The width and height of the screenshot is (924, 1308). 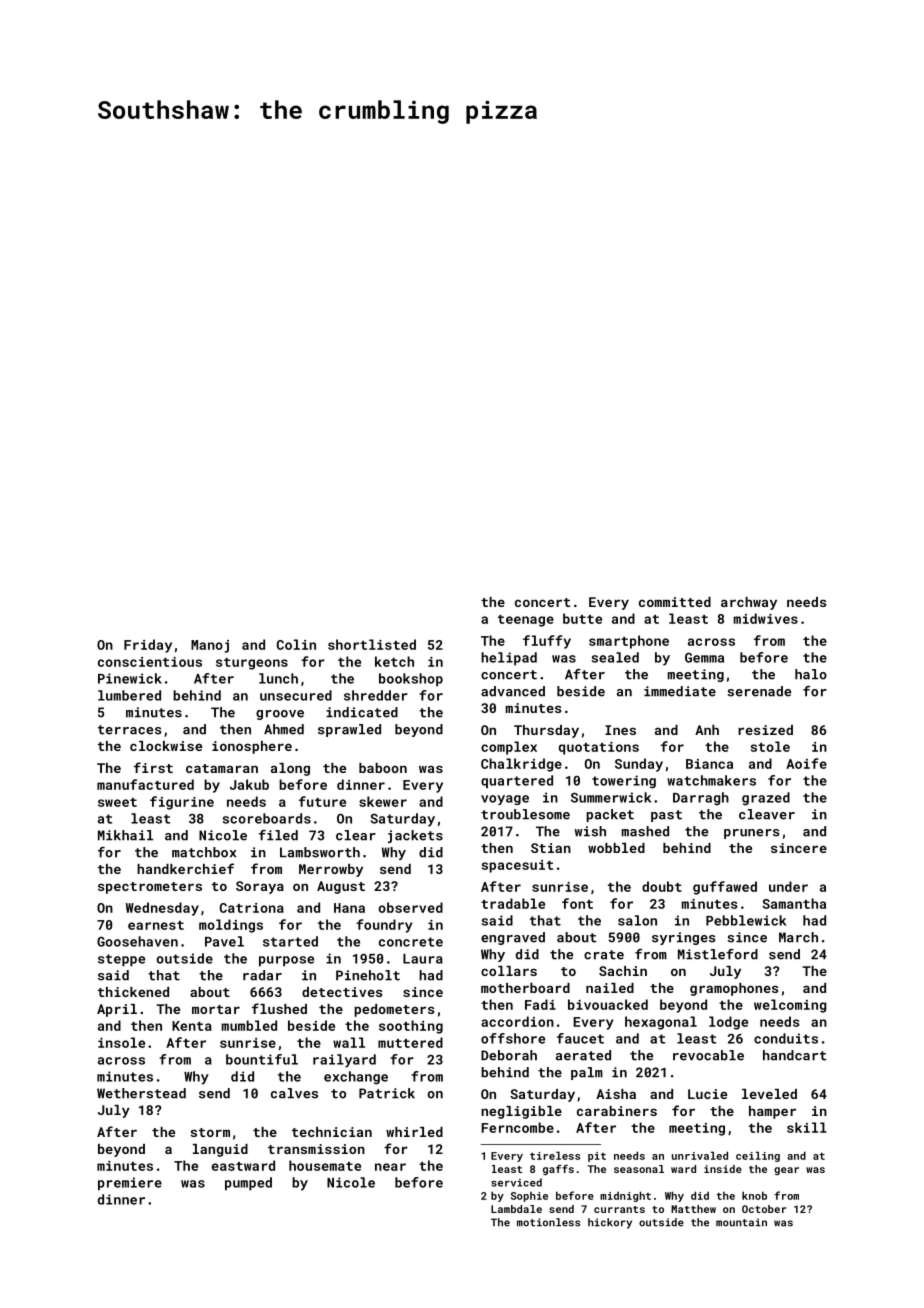 I want to click on Soraya, so click(x=260, y=887).
